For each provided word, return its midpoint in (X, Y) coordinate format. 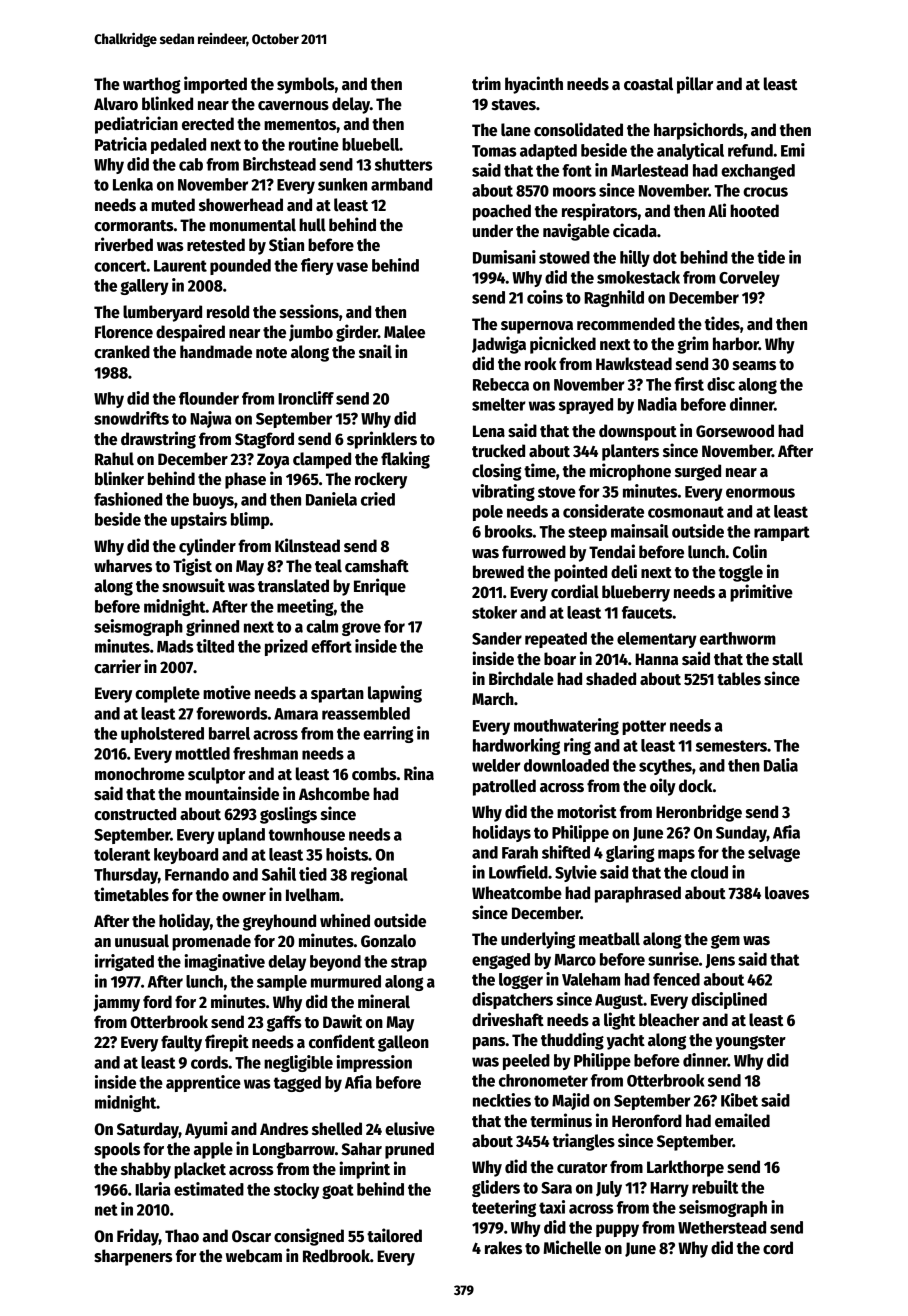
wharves (123, 566)
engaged (501, 961)
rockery (381, 480)
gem (725, 942)
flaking (405, 460)
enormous (760, 493)
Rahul (114, 459)
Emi (793, 150)
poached (502, 212)
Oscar (251, 1236)
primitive (761, 593)
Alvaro (116, 104)
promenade (211, 942)
